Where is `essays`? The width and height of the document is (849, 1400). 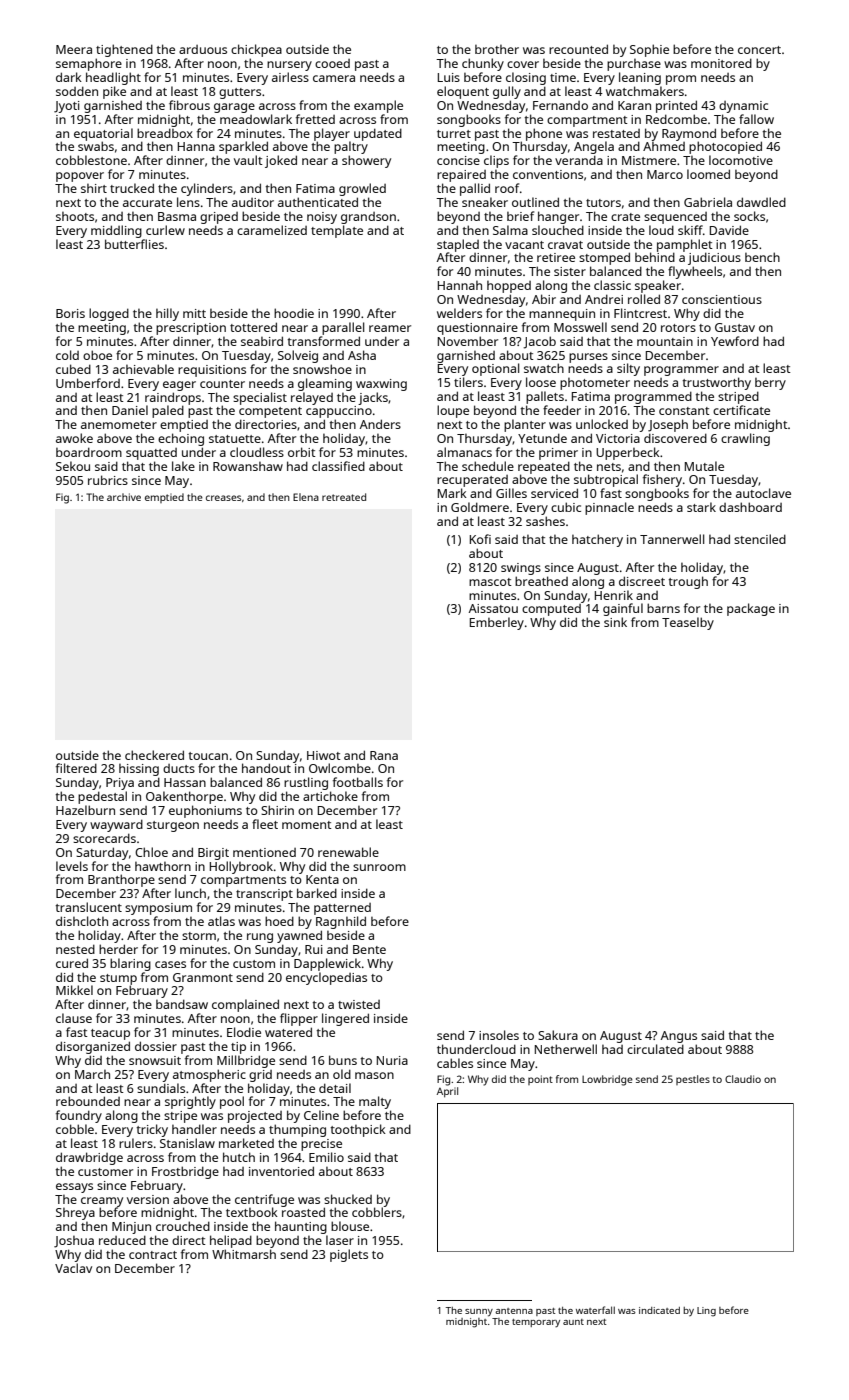
essays is located at coordinates (74, 1188).
